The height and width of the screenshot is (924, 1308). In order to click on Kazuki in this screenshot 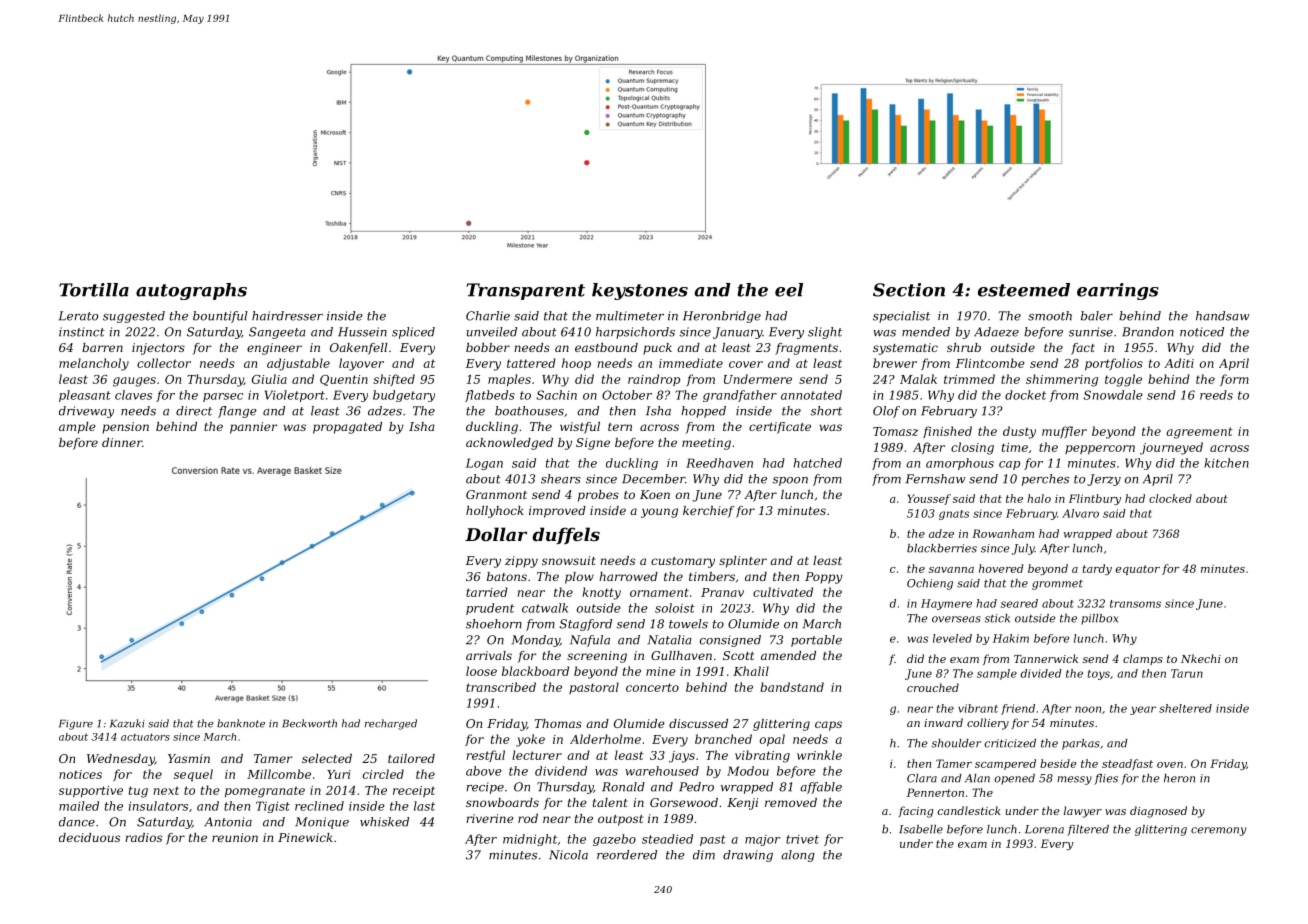, I will do `click(127, 723)`.
